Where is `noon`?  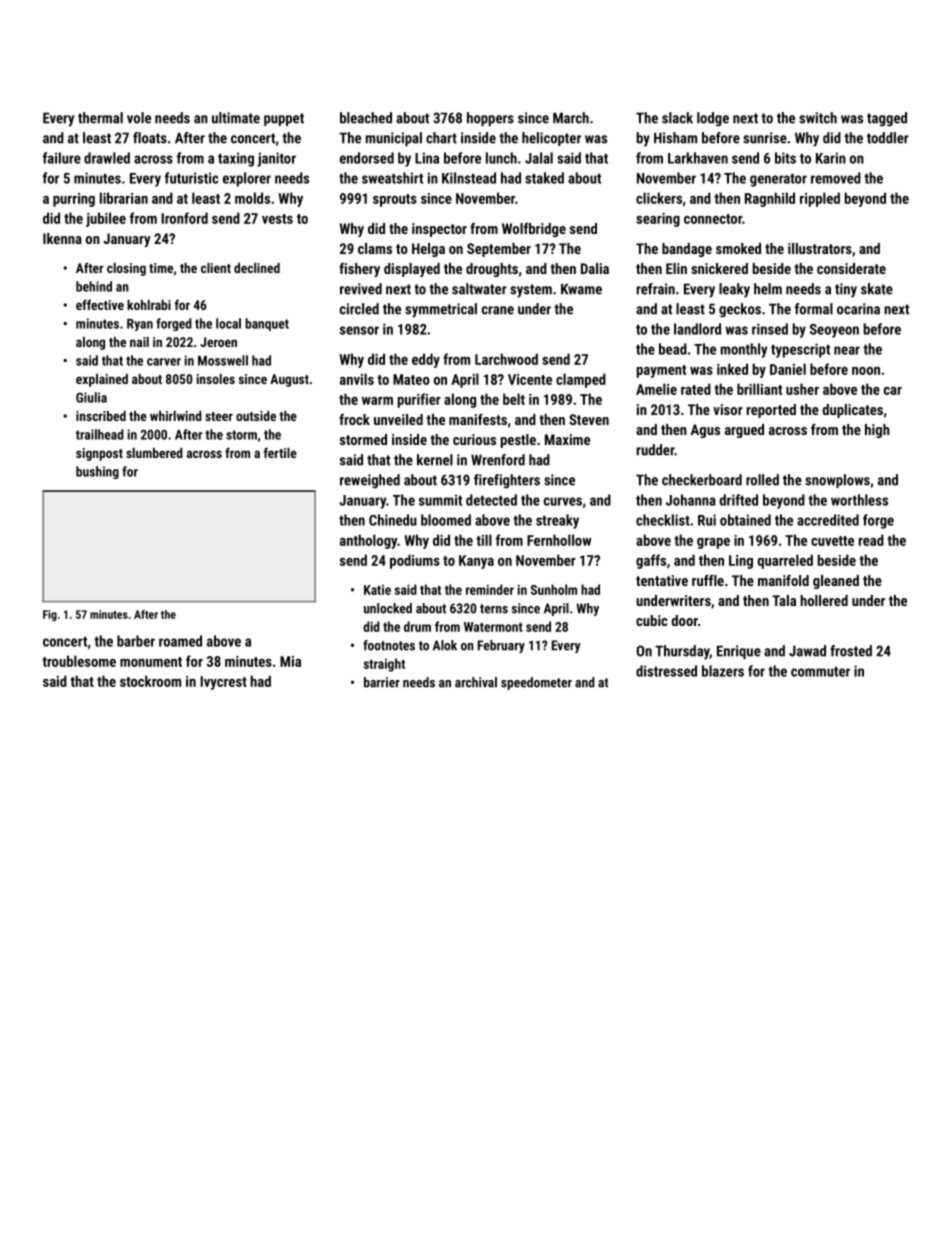 noon is located at coordinates (866, 371).
